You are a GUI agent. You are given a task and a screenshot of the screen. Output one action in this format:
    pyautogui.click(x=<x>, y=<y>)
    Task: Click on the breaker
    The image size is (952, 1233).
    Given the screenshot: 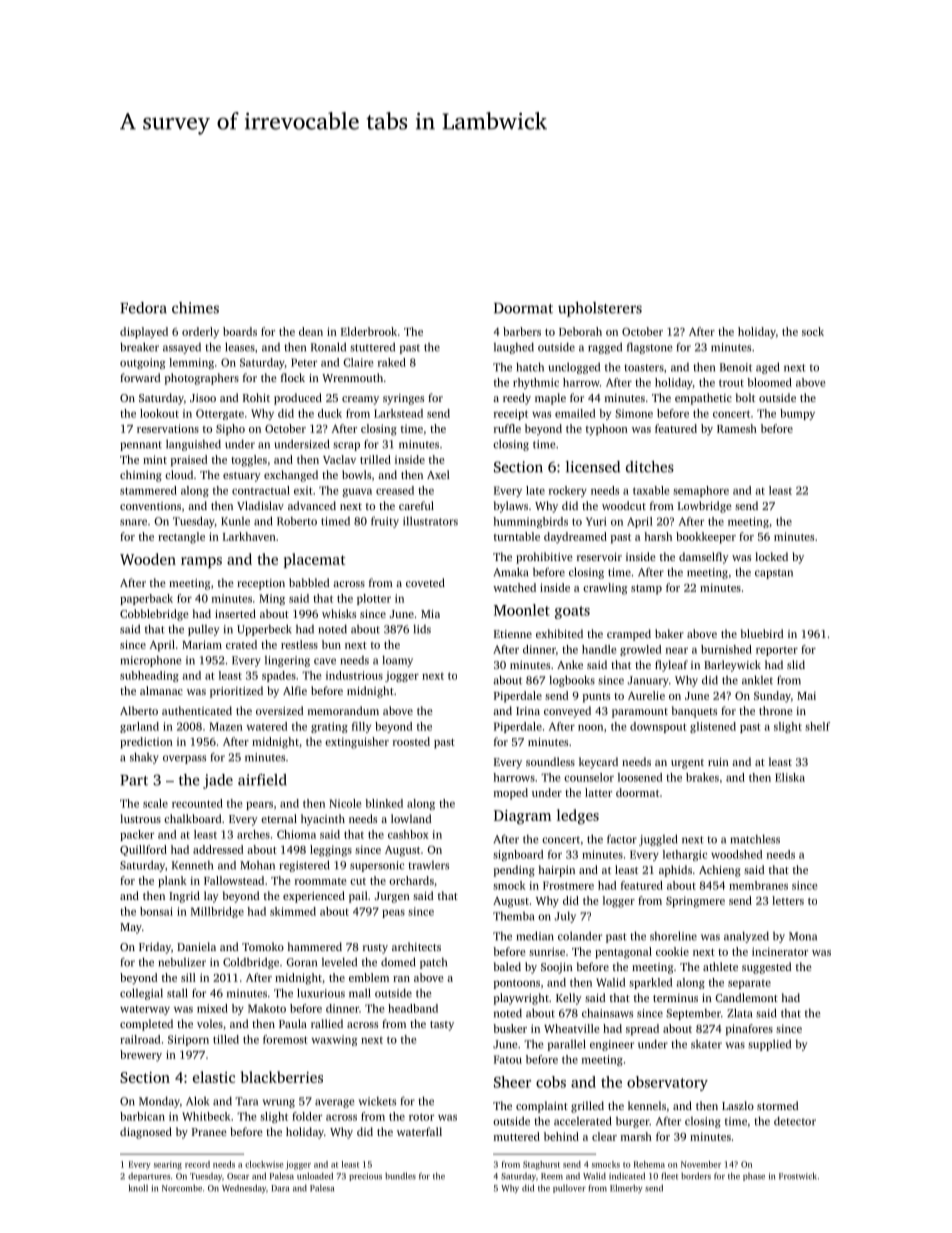 What is the action you would take?
    pyautogui.click(x=139, y=347)
